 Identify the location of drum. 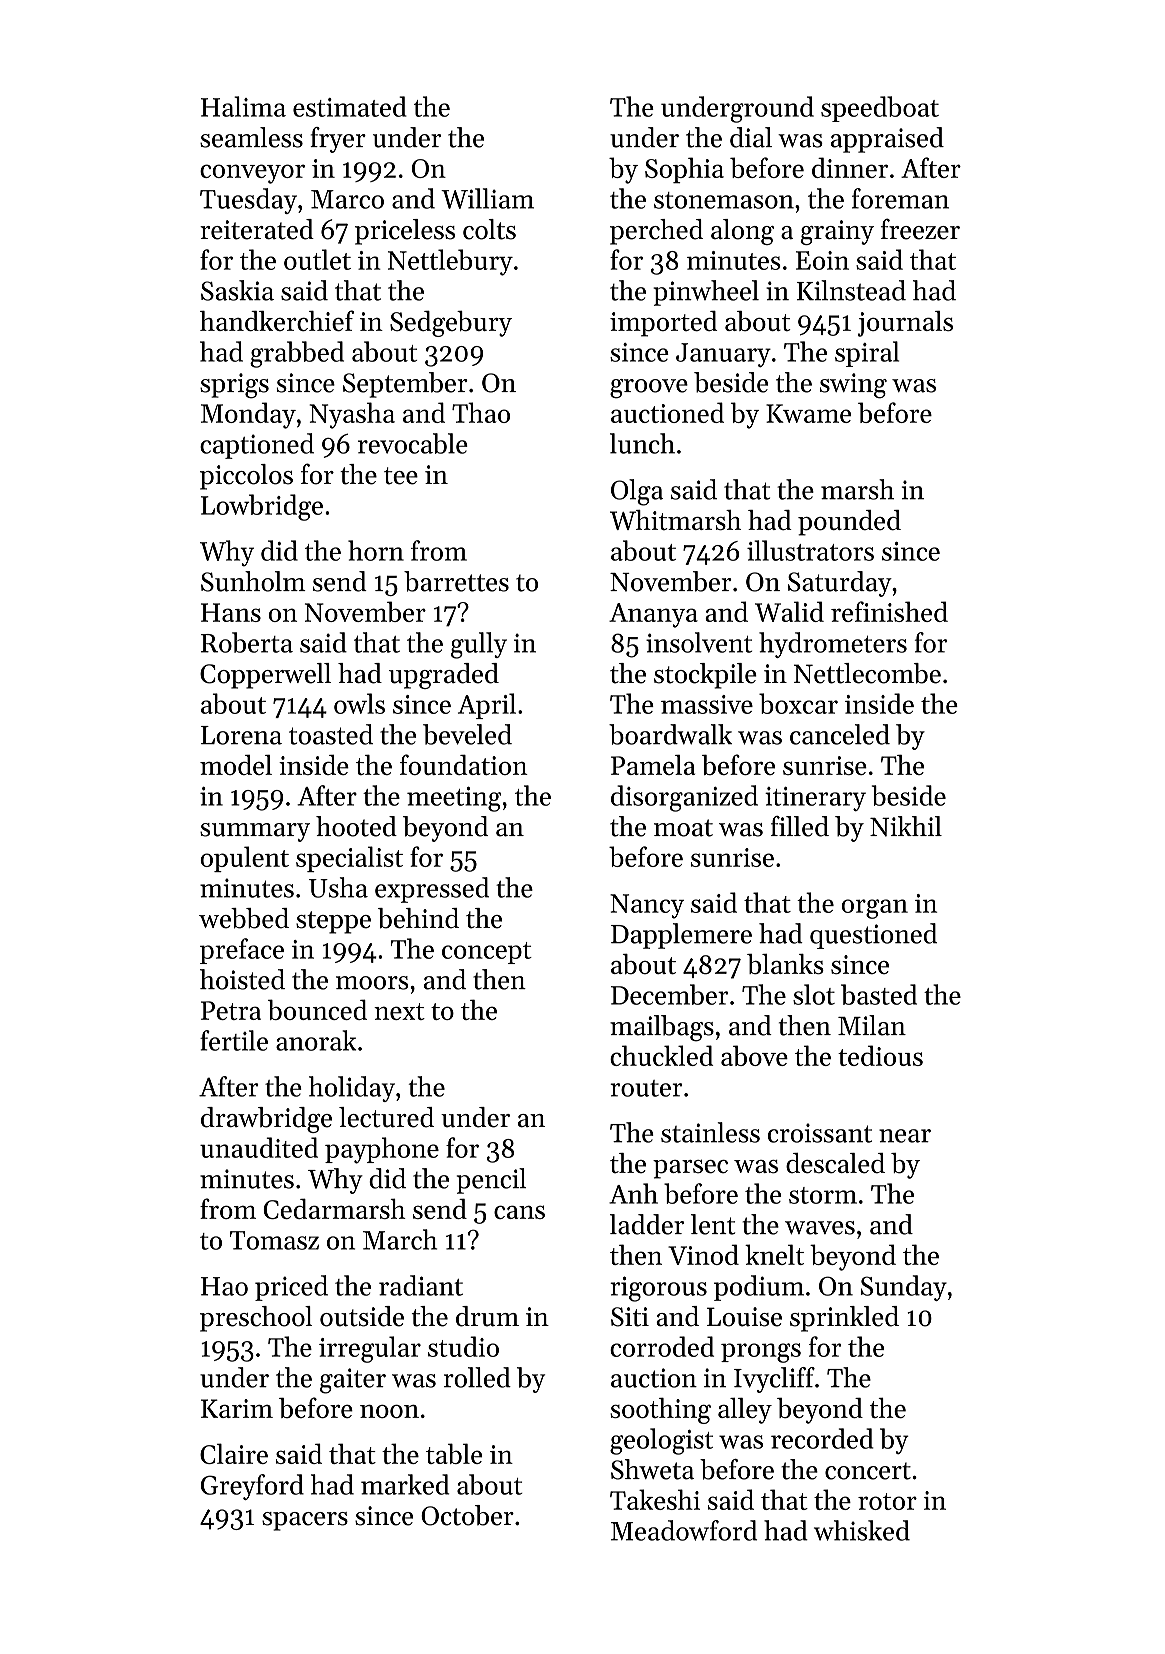
(487, 1316).
